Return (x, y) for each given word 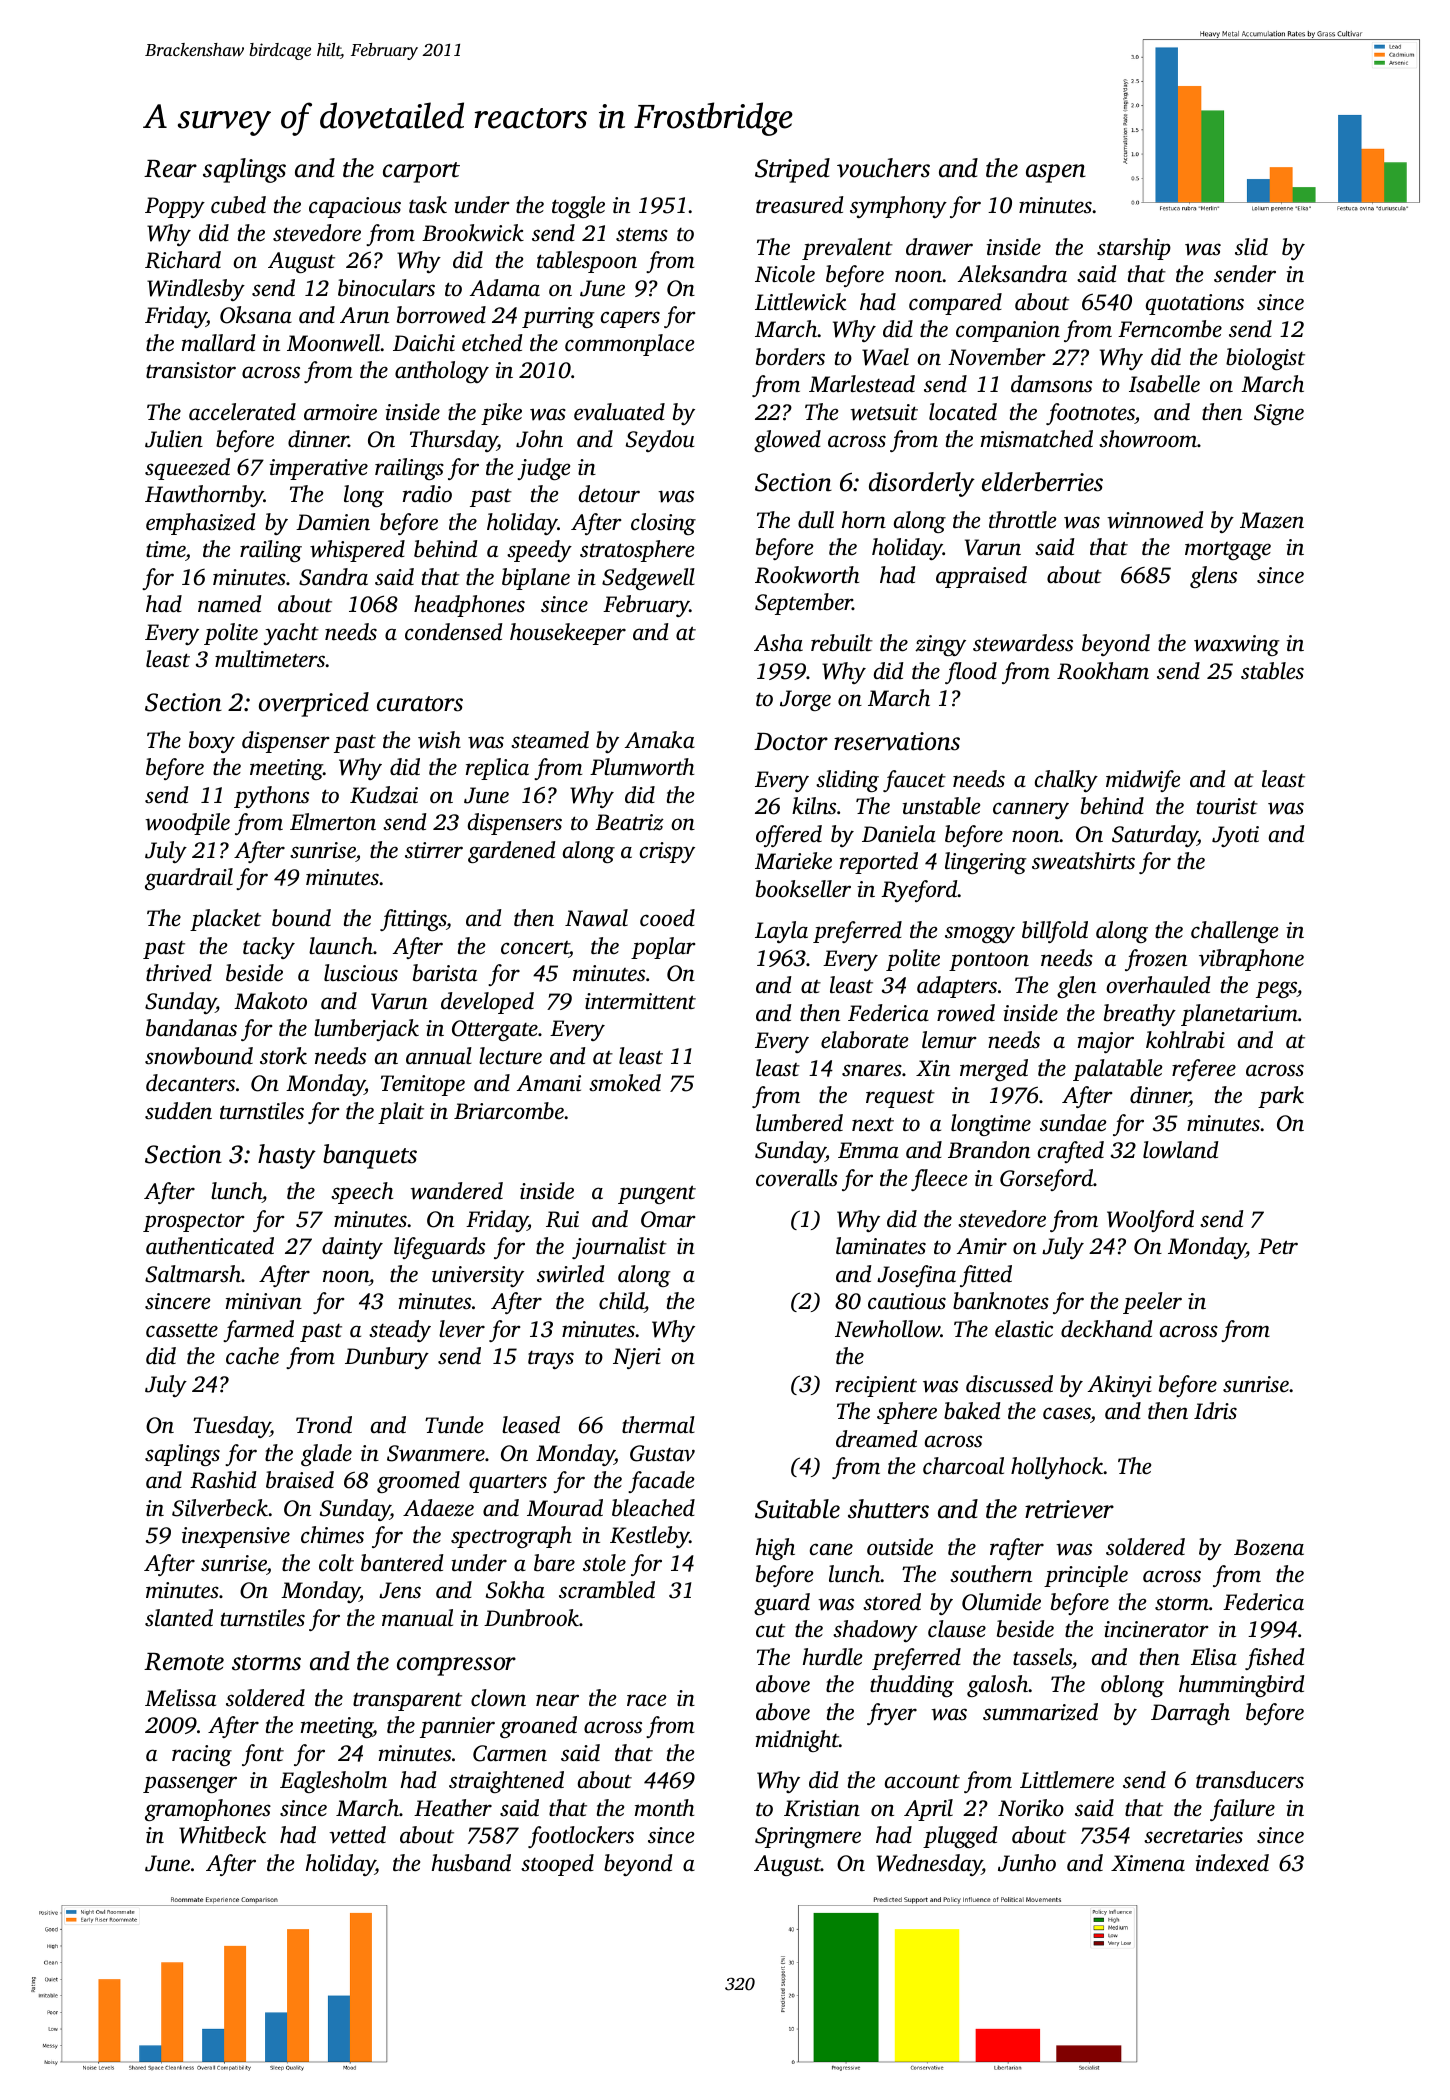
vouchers (883, 168)
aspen (1056, 173)
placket (225, 920)
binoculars (386, 288)
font (263, 1755)
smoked (625, 1083)
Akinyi (1120, 1386)
